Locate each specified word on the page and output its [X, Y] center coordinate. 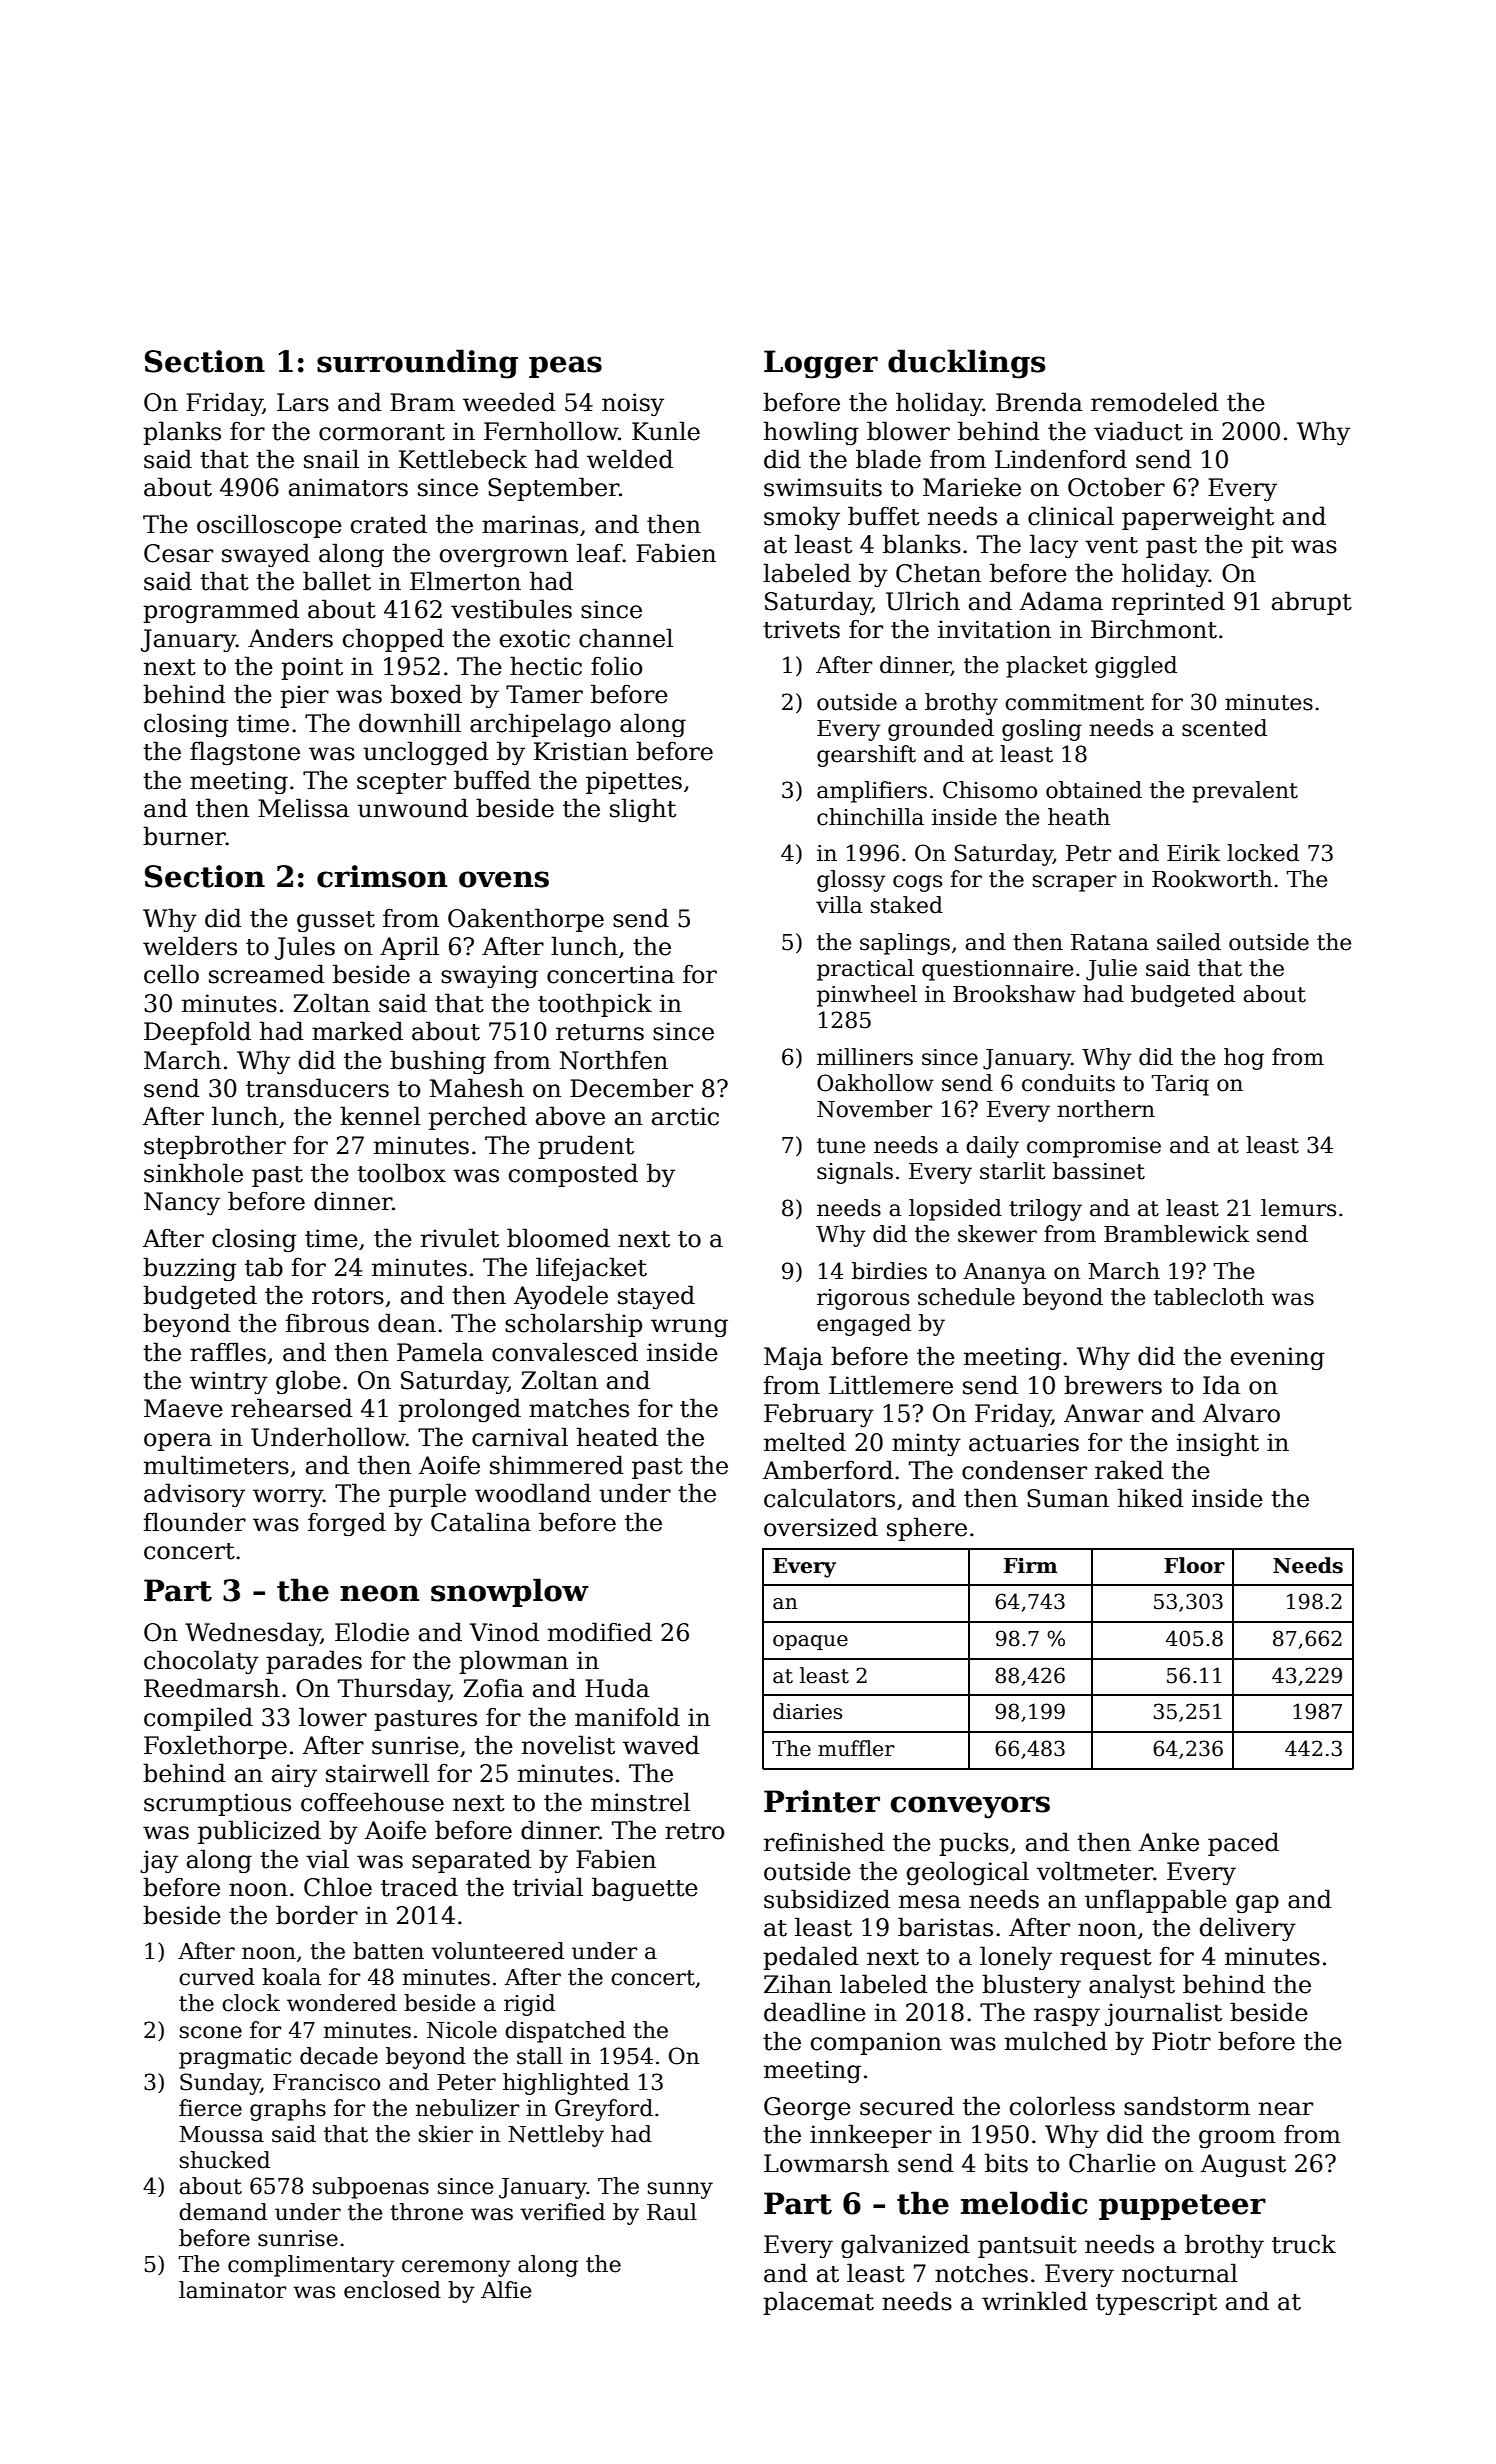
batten [388, 1951]
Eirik [1193, 852]
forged [347, 1524]
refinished [824, 1842]
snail [331, 459]
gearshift [866, 756]
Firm [1031, 1565]
